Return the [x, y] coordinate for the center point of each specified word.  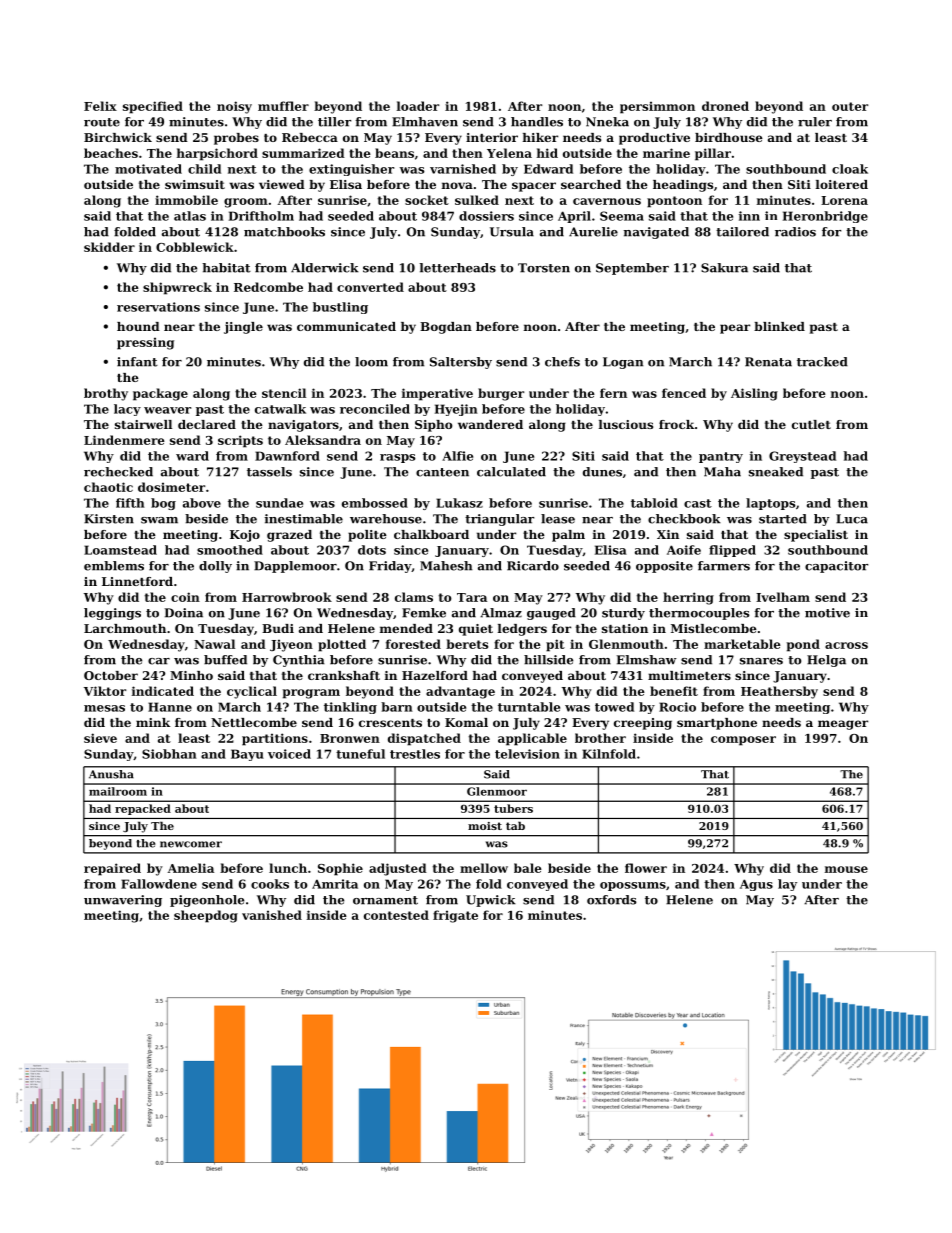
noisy [234, 107]
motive [827, 613]
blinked [779, 326]
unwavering [123, 901]
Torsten [544, 268]
